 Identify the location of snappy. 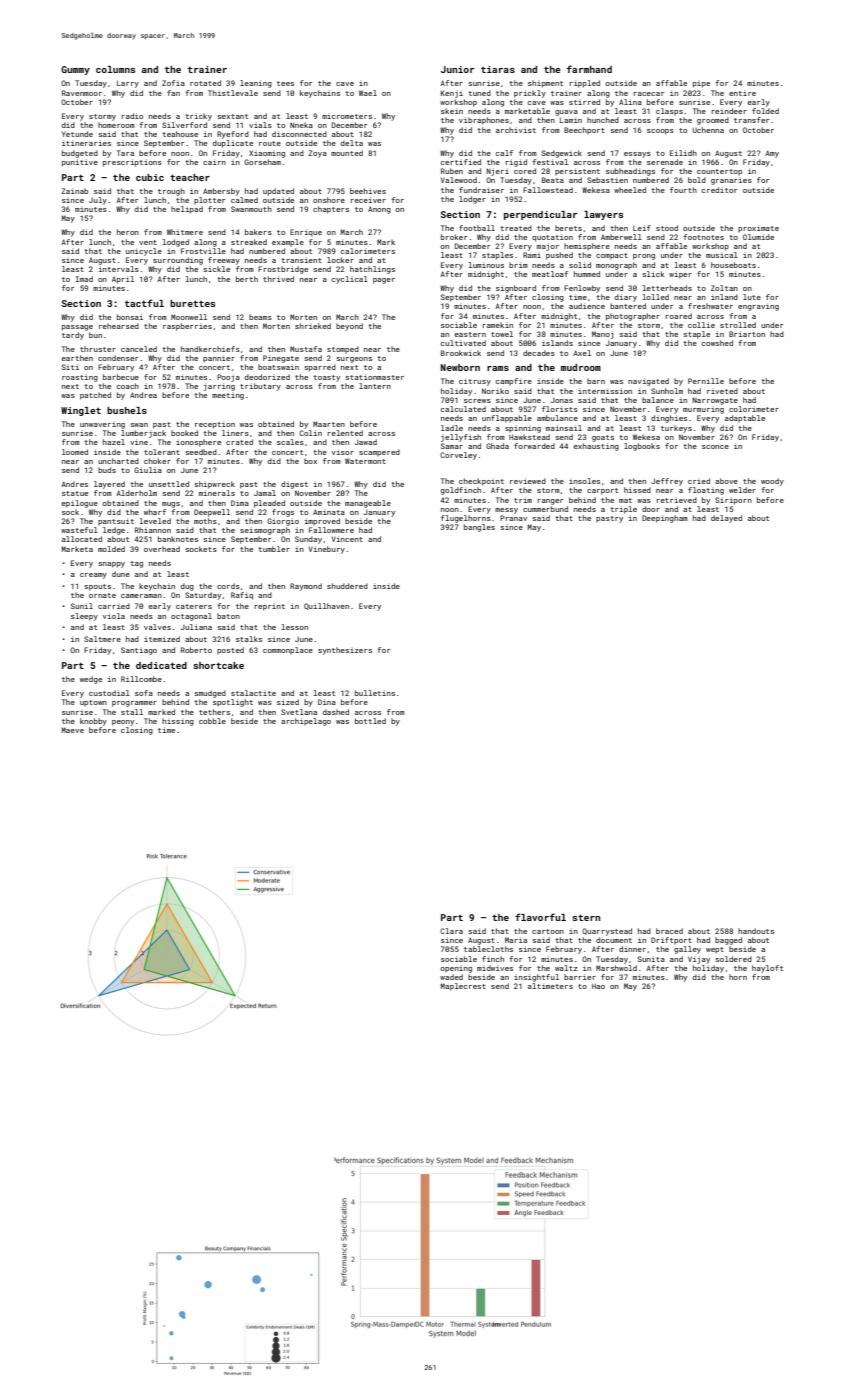
(112, 565).
